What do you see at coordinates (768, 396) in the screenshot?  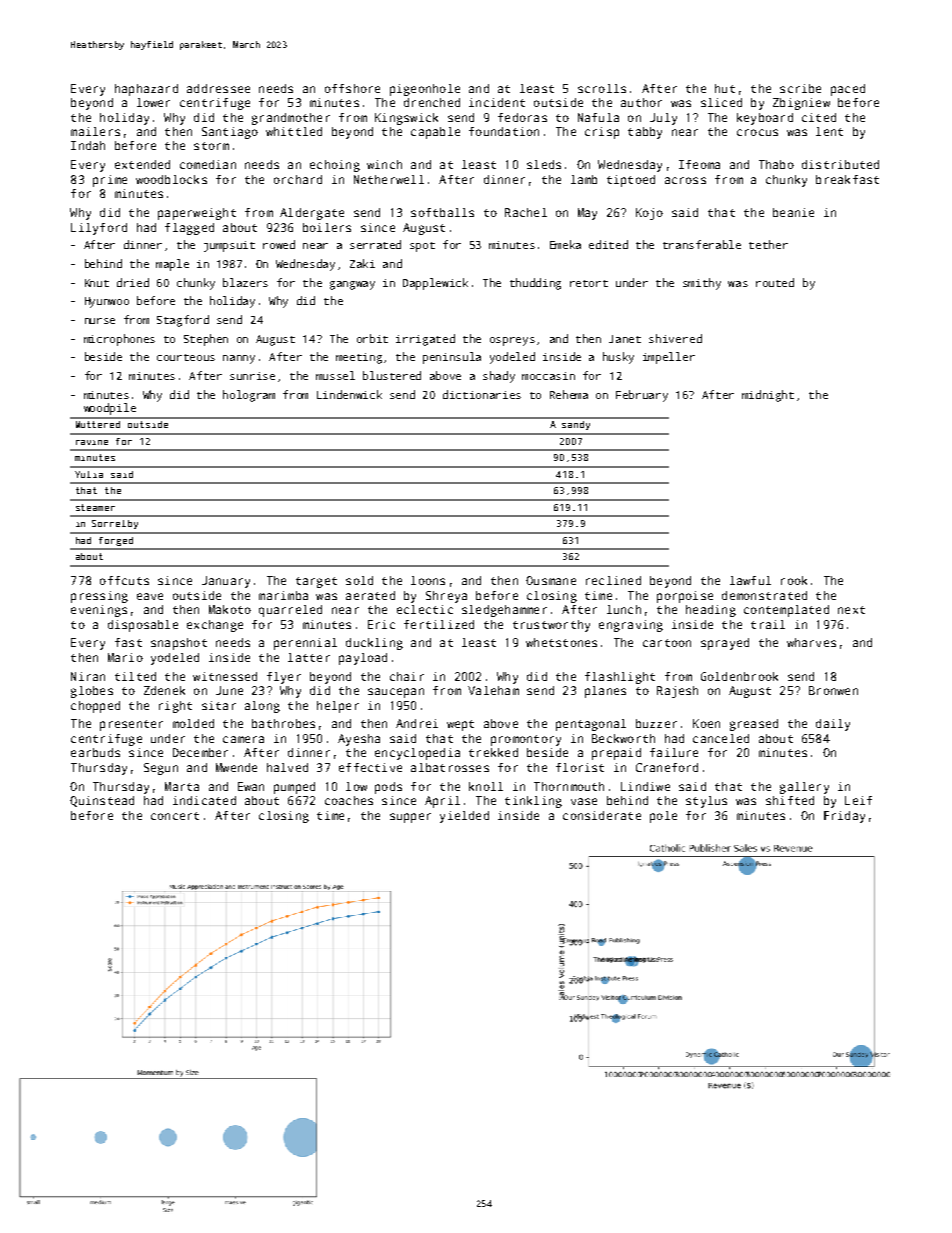 I see `midnight` at bounding box center [768, 396].
